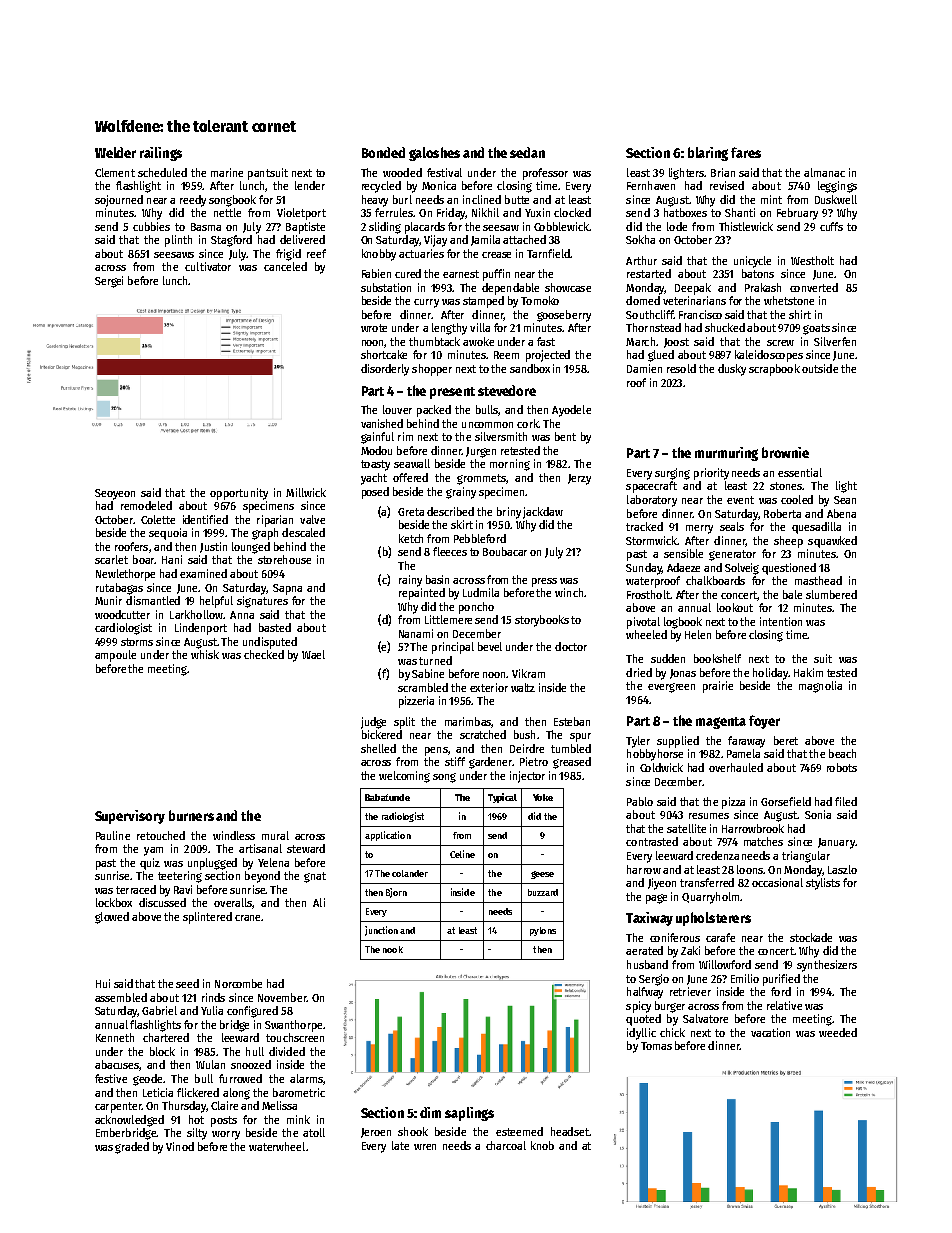 This image has height=1233, width=952. I want to click on Jamila, so click(485, 240).
